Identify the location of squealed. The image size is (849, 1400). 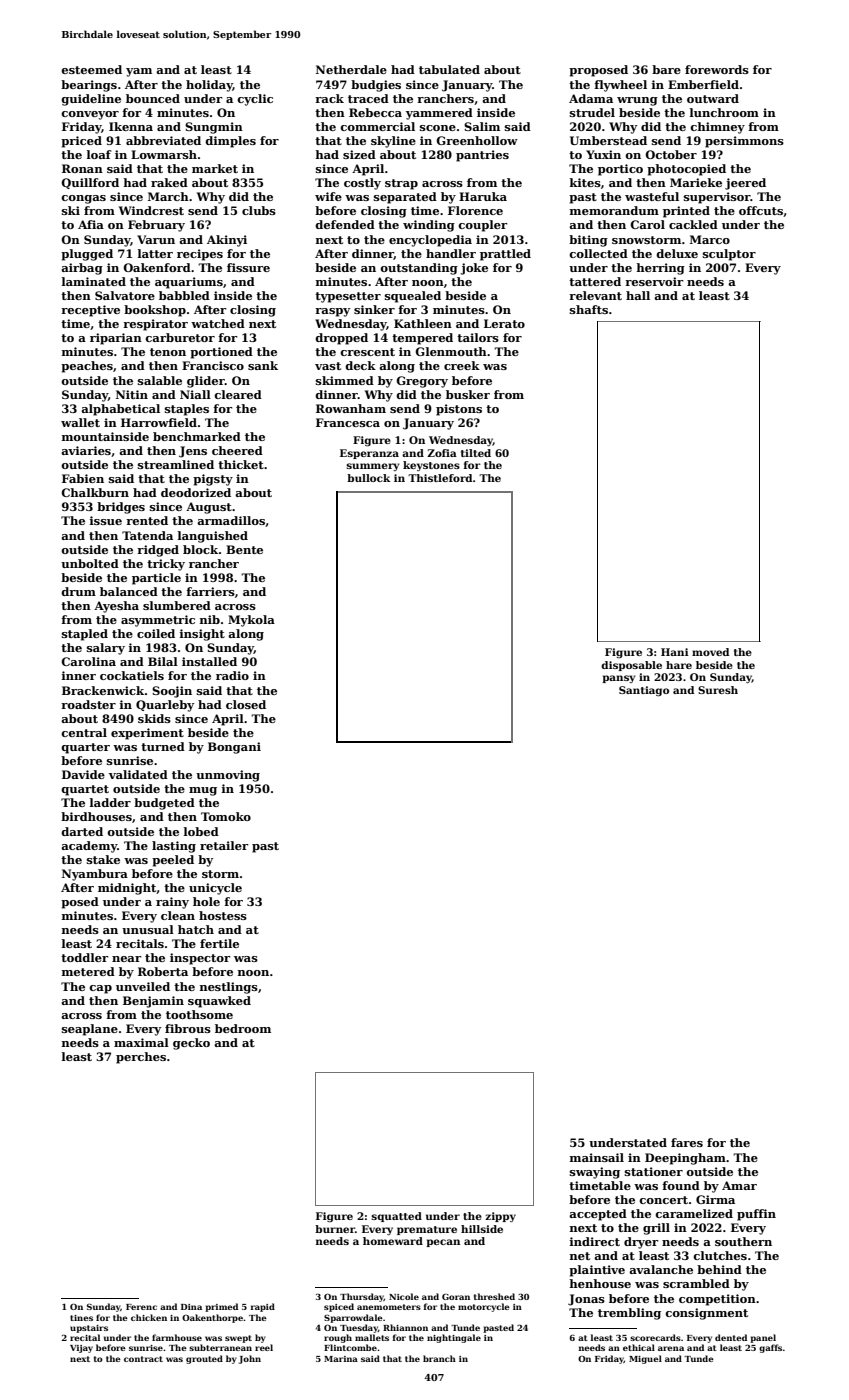
(413, 297).
